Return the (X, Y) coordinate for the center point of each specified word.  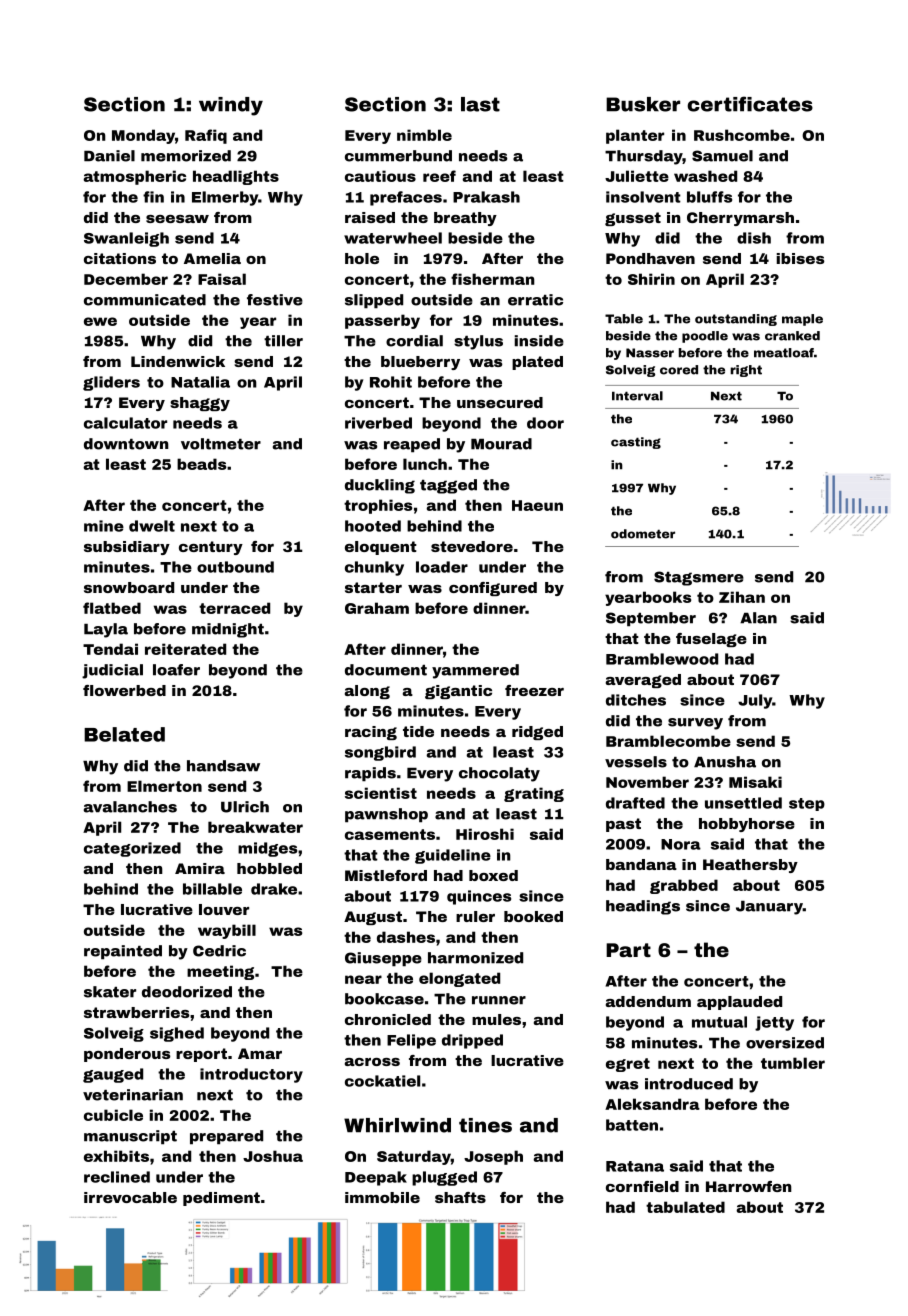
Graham (377, 608)
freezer (534, 690)
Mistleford (386, 875)
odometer (643, 534)
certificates (750, 104)
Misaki (755, 782)
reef (439, 176)
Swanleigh (126, 239)
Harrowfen (749, 1186)
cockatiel (382, 1081)
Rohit (391, 382)
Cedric (219, 951)
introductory (251, 1075)
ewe (100, 321)
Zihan (742, 597)
